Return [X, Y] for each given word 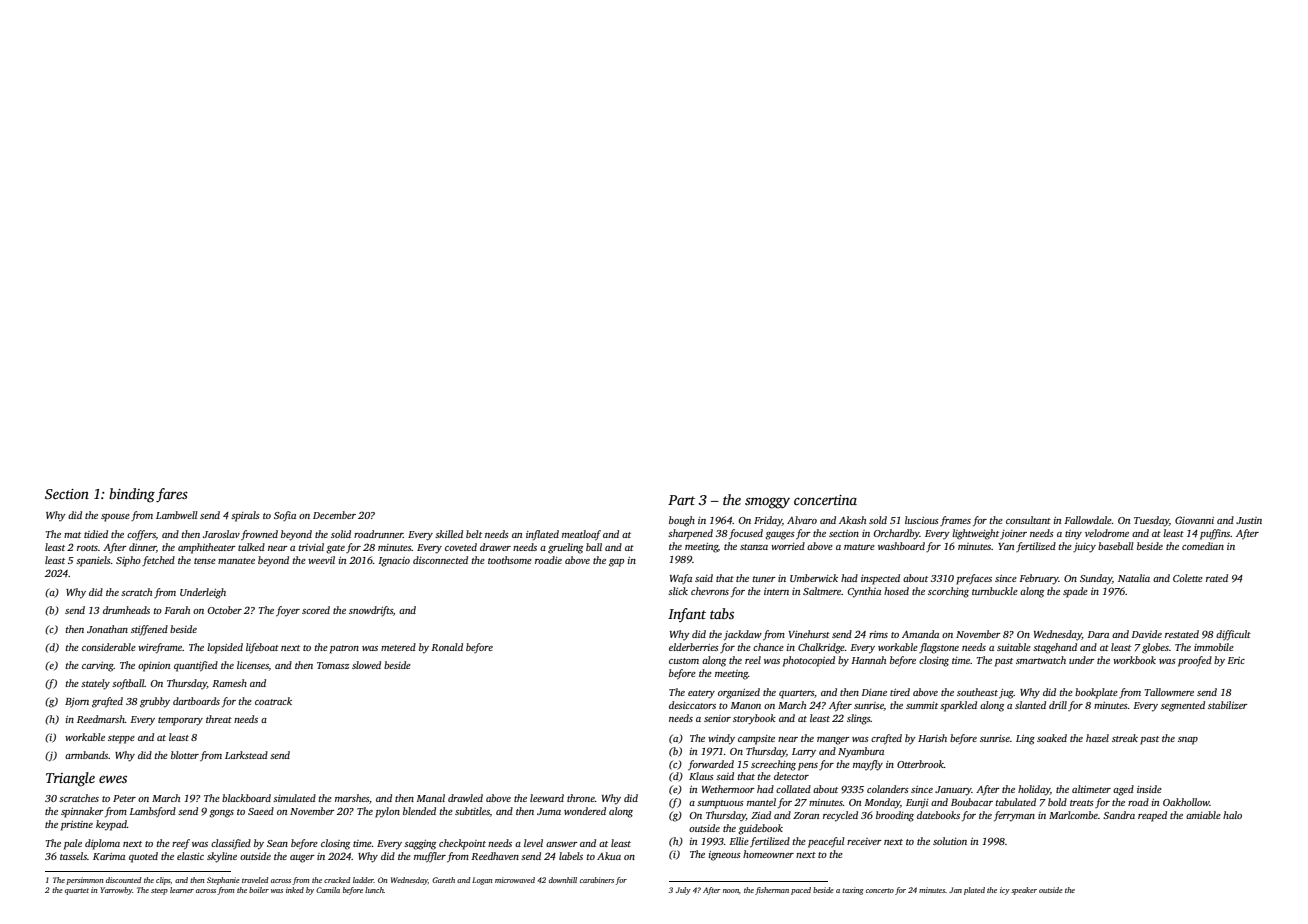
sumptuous [720, 804]
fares [172, 495]
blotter [185, 755]
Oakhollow [1186, 802]
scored [316, 610]
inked [295, 890]
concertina [825, 500]
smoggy [767, 503]
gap [616, 563]
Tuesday [1151, 521]
